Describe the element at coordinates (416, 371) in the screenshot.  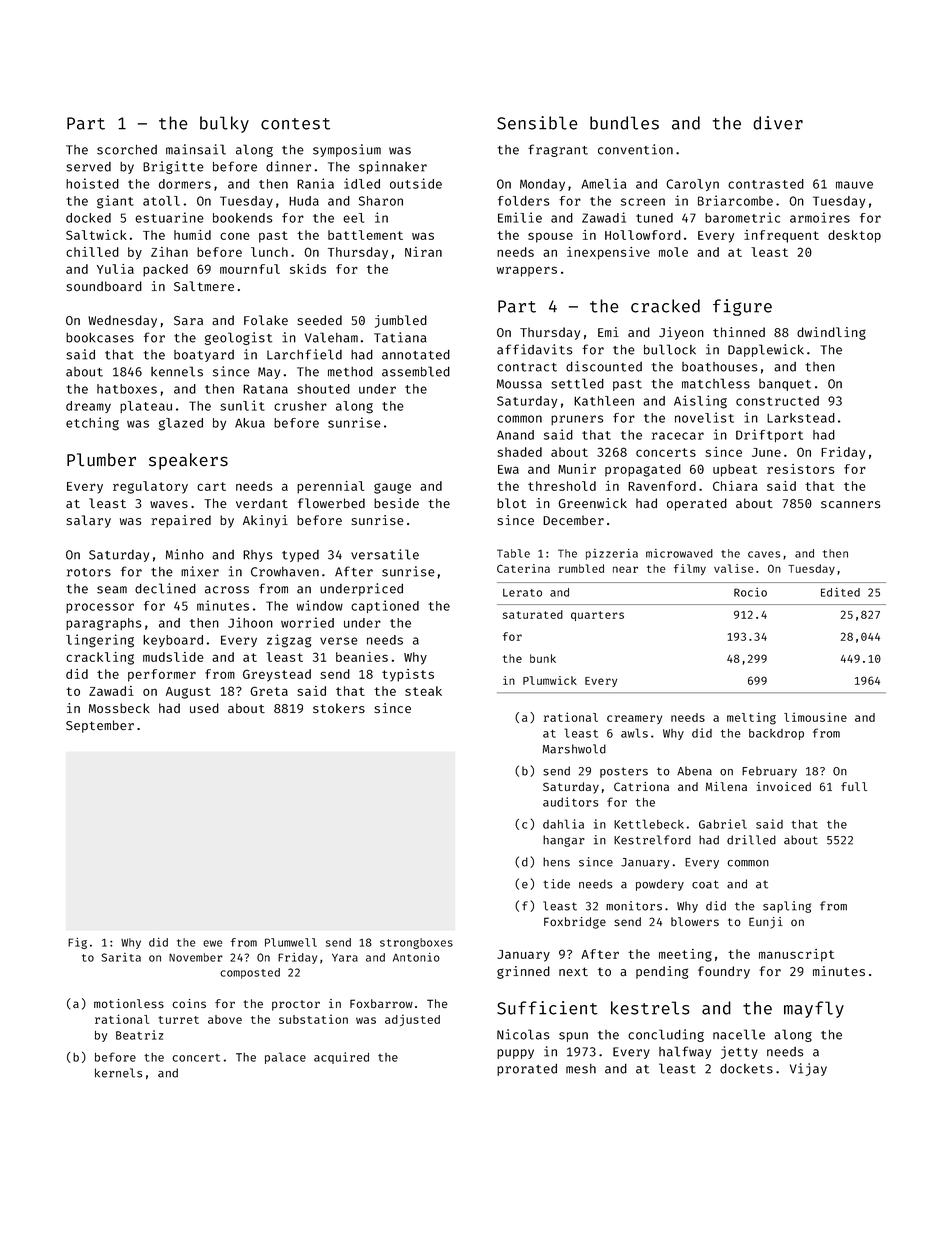
I see `assembled` at that location.
